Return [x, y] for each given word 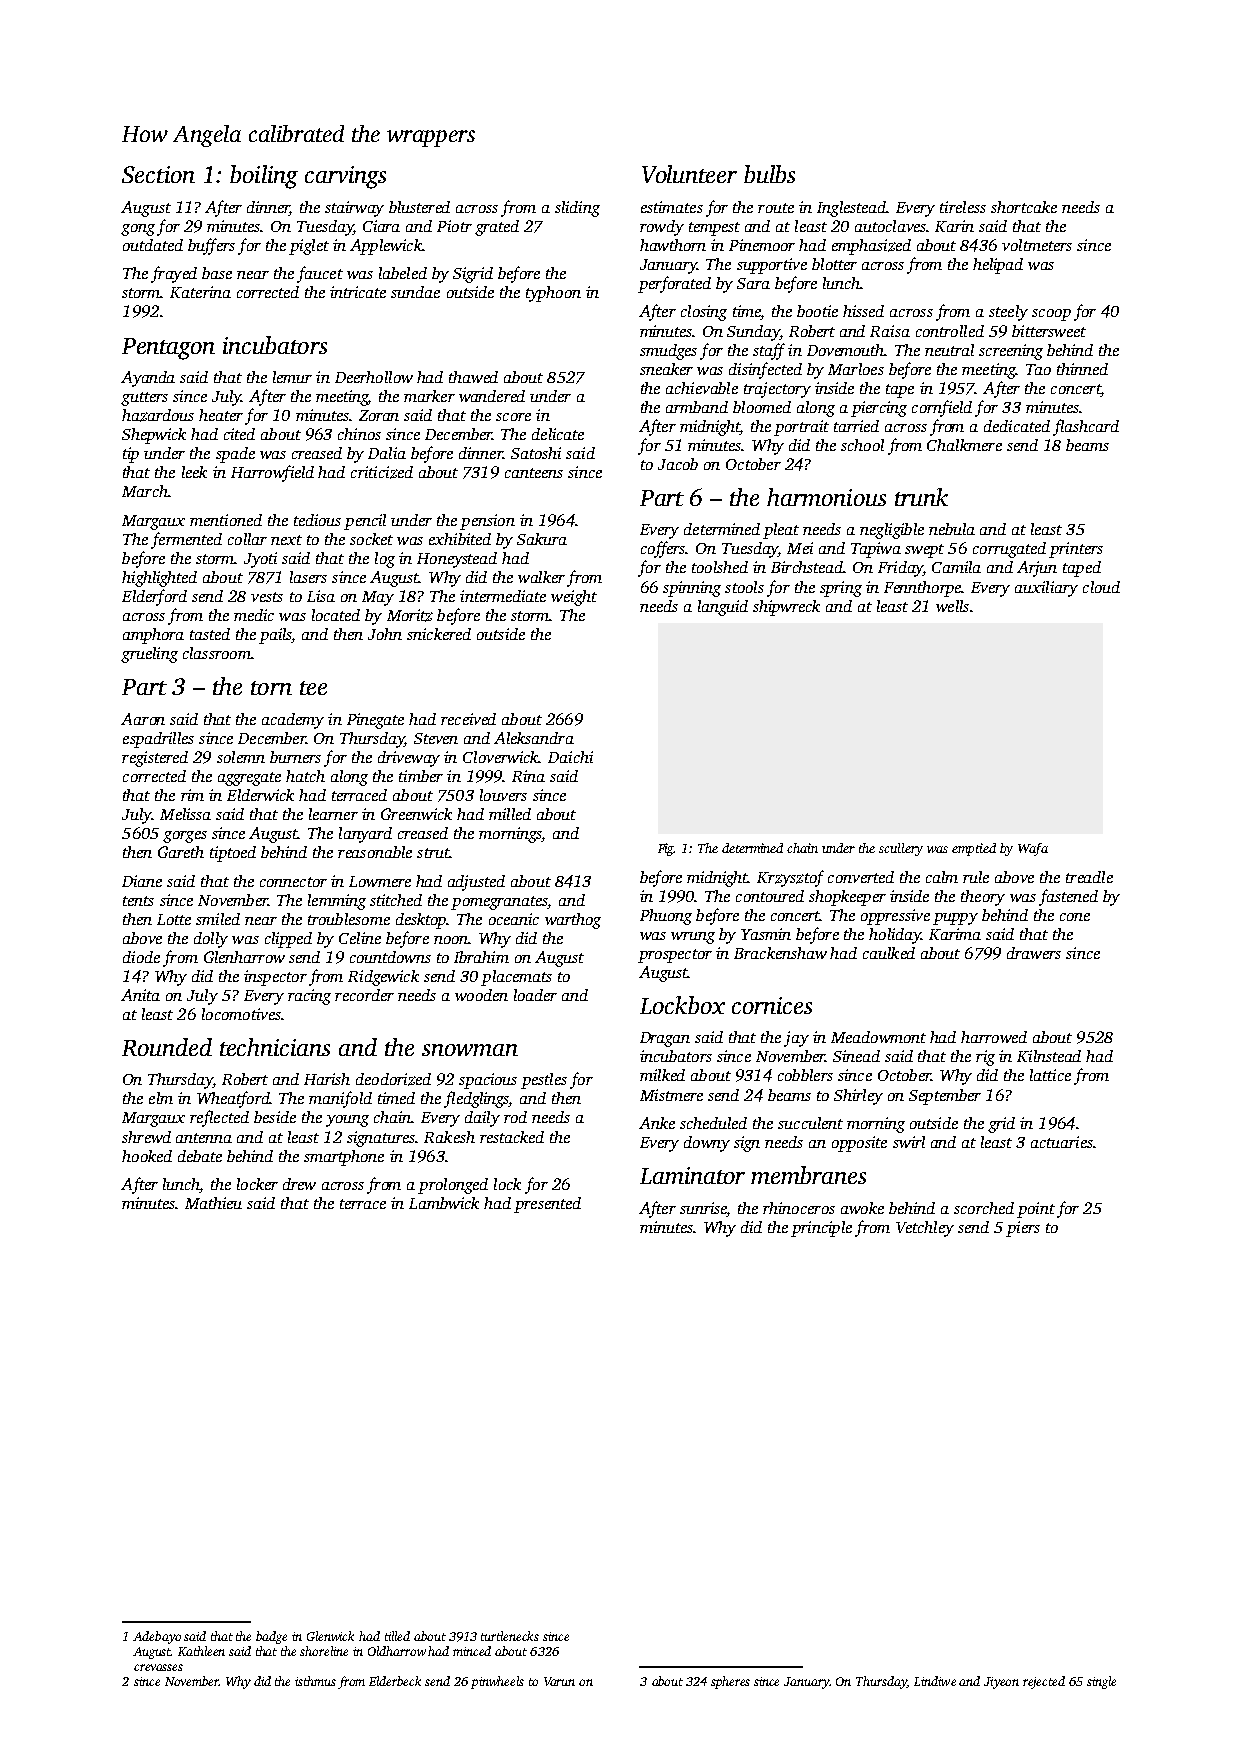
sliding [577, 209]
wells [952, 606]
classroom [217, 653]
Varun [559, 1681]
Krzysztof [790, 878]
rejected [1044, 1682]
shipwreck [786, 608]
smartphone [344, 1158]
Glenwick [330, 1636]
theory [983, 898]
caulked [889, 953]
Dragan [665, 1039]
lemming [337, 902]
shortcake [1024, 207]
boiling [264, 177]
